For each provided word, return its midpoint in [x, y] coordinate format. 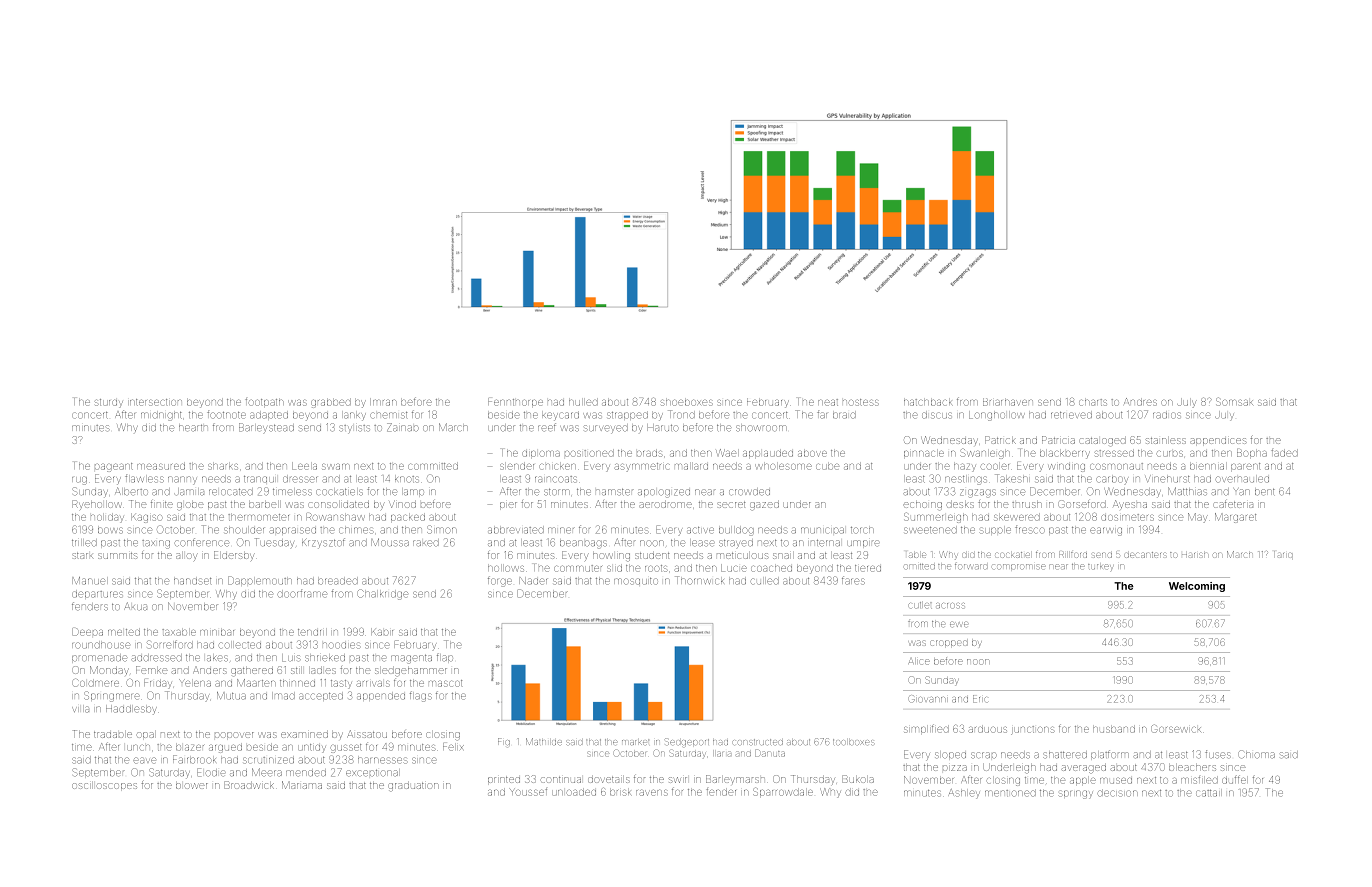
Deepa [87, 632]
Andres [1140, 402]
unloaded [574, 792]
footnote [226, 414]
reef [547, 427]
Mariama [302, 785]
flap [445, 658]
